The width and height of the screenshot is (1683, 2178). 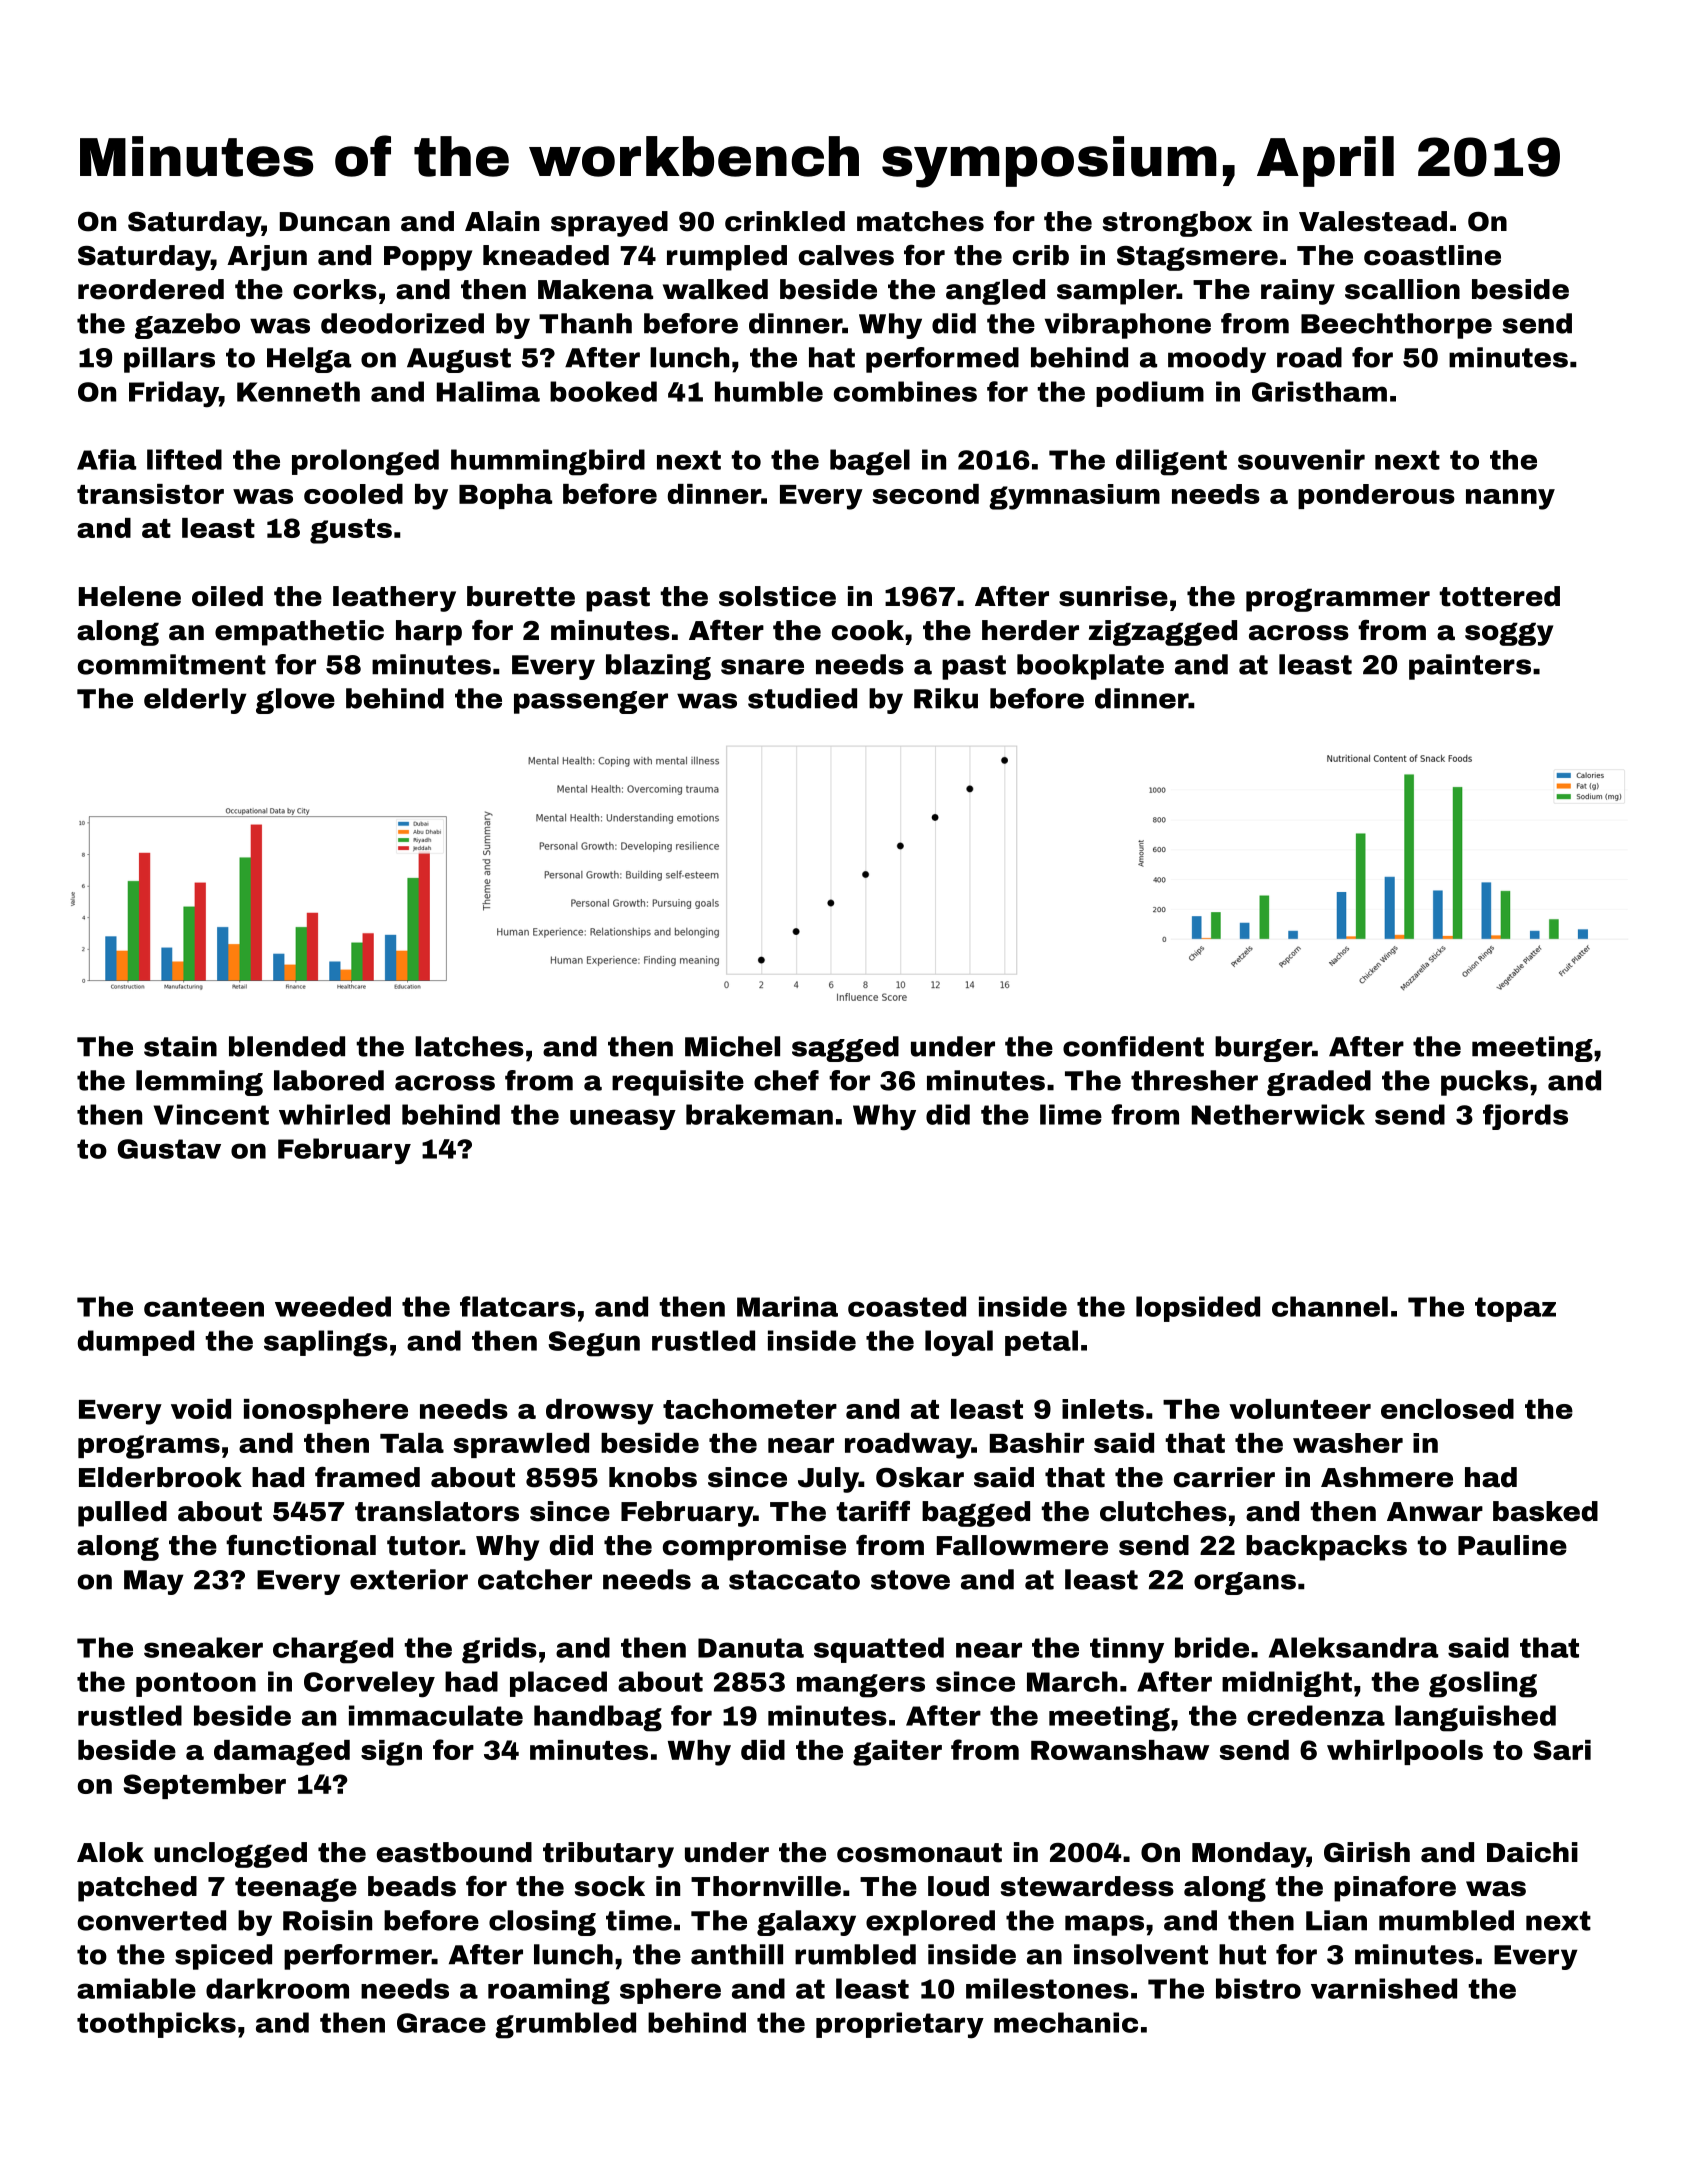 I want to click on reordered, so click(x=151, y=289).
